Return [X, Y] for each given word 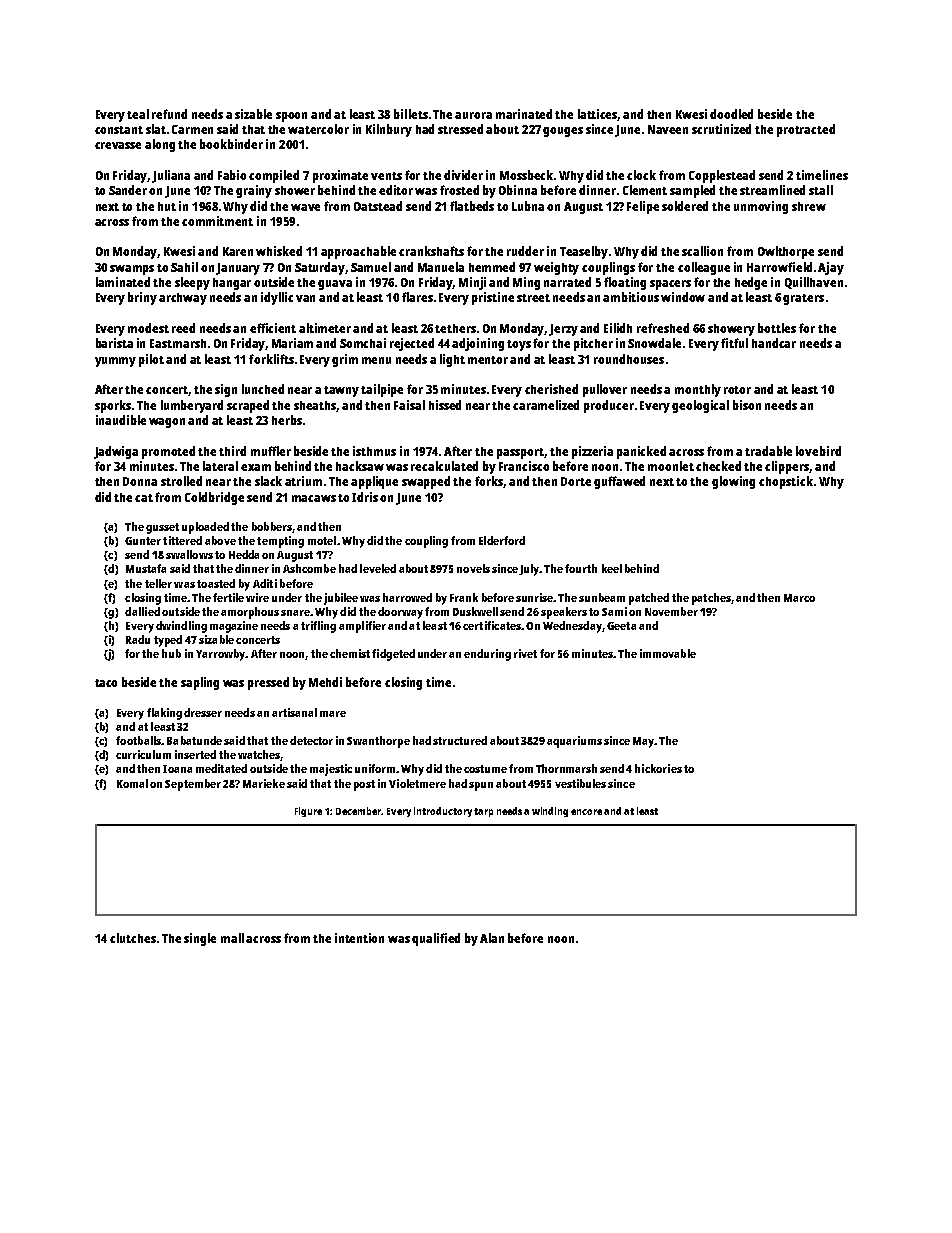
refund [169, 114]
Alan [492, 938]
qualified [436, 939]
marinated [524, 114]
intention [359, 938]
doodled [731, 114]
